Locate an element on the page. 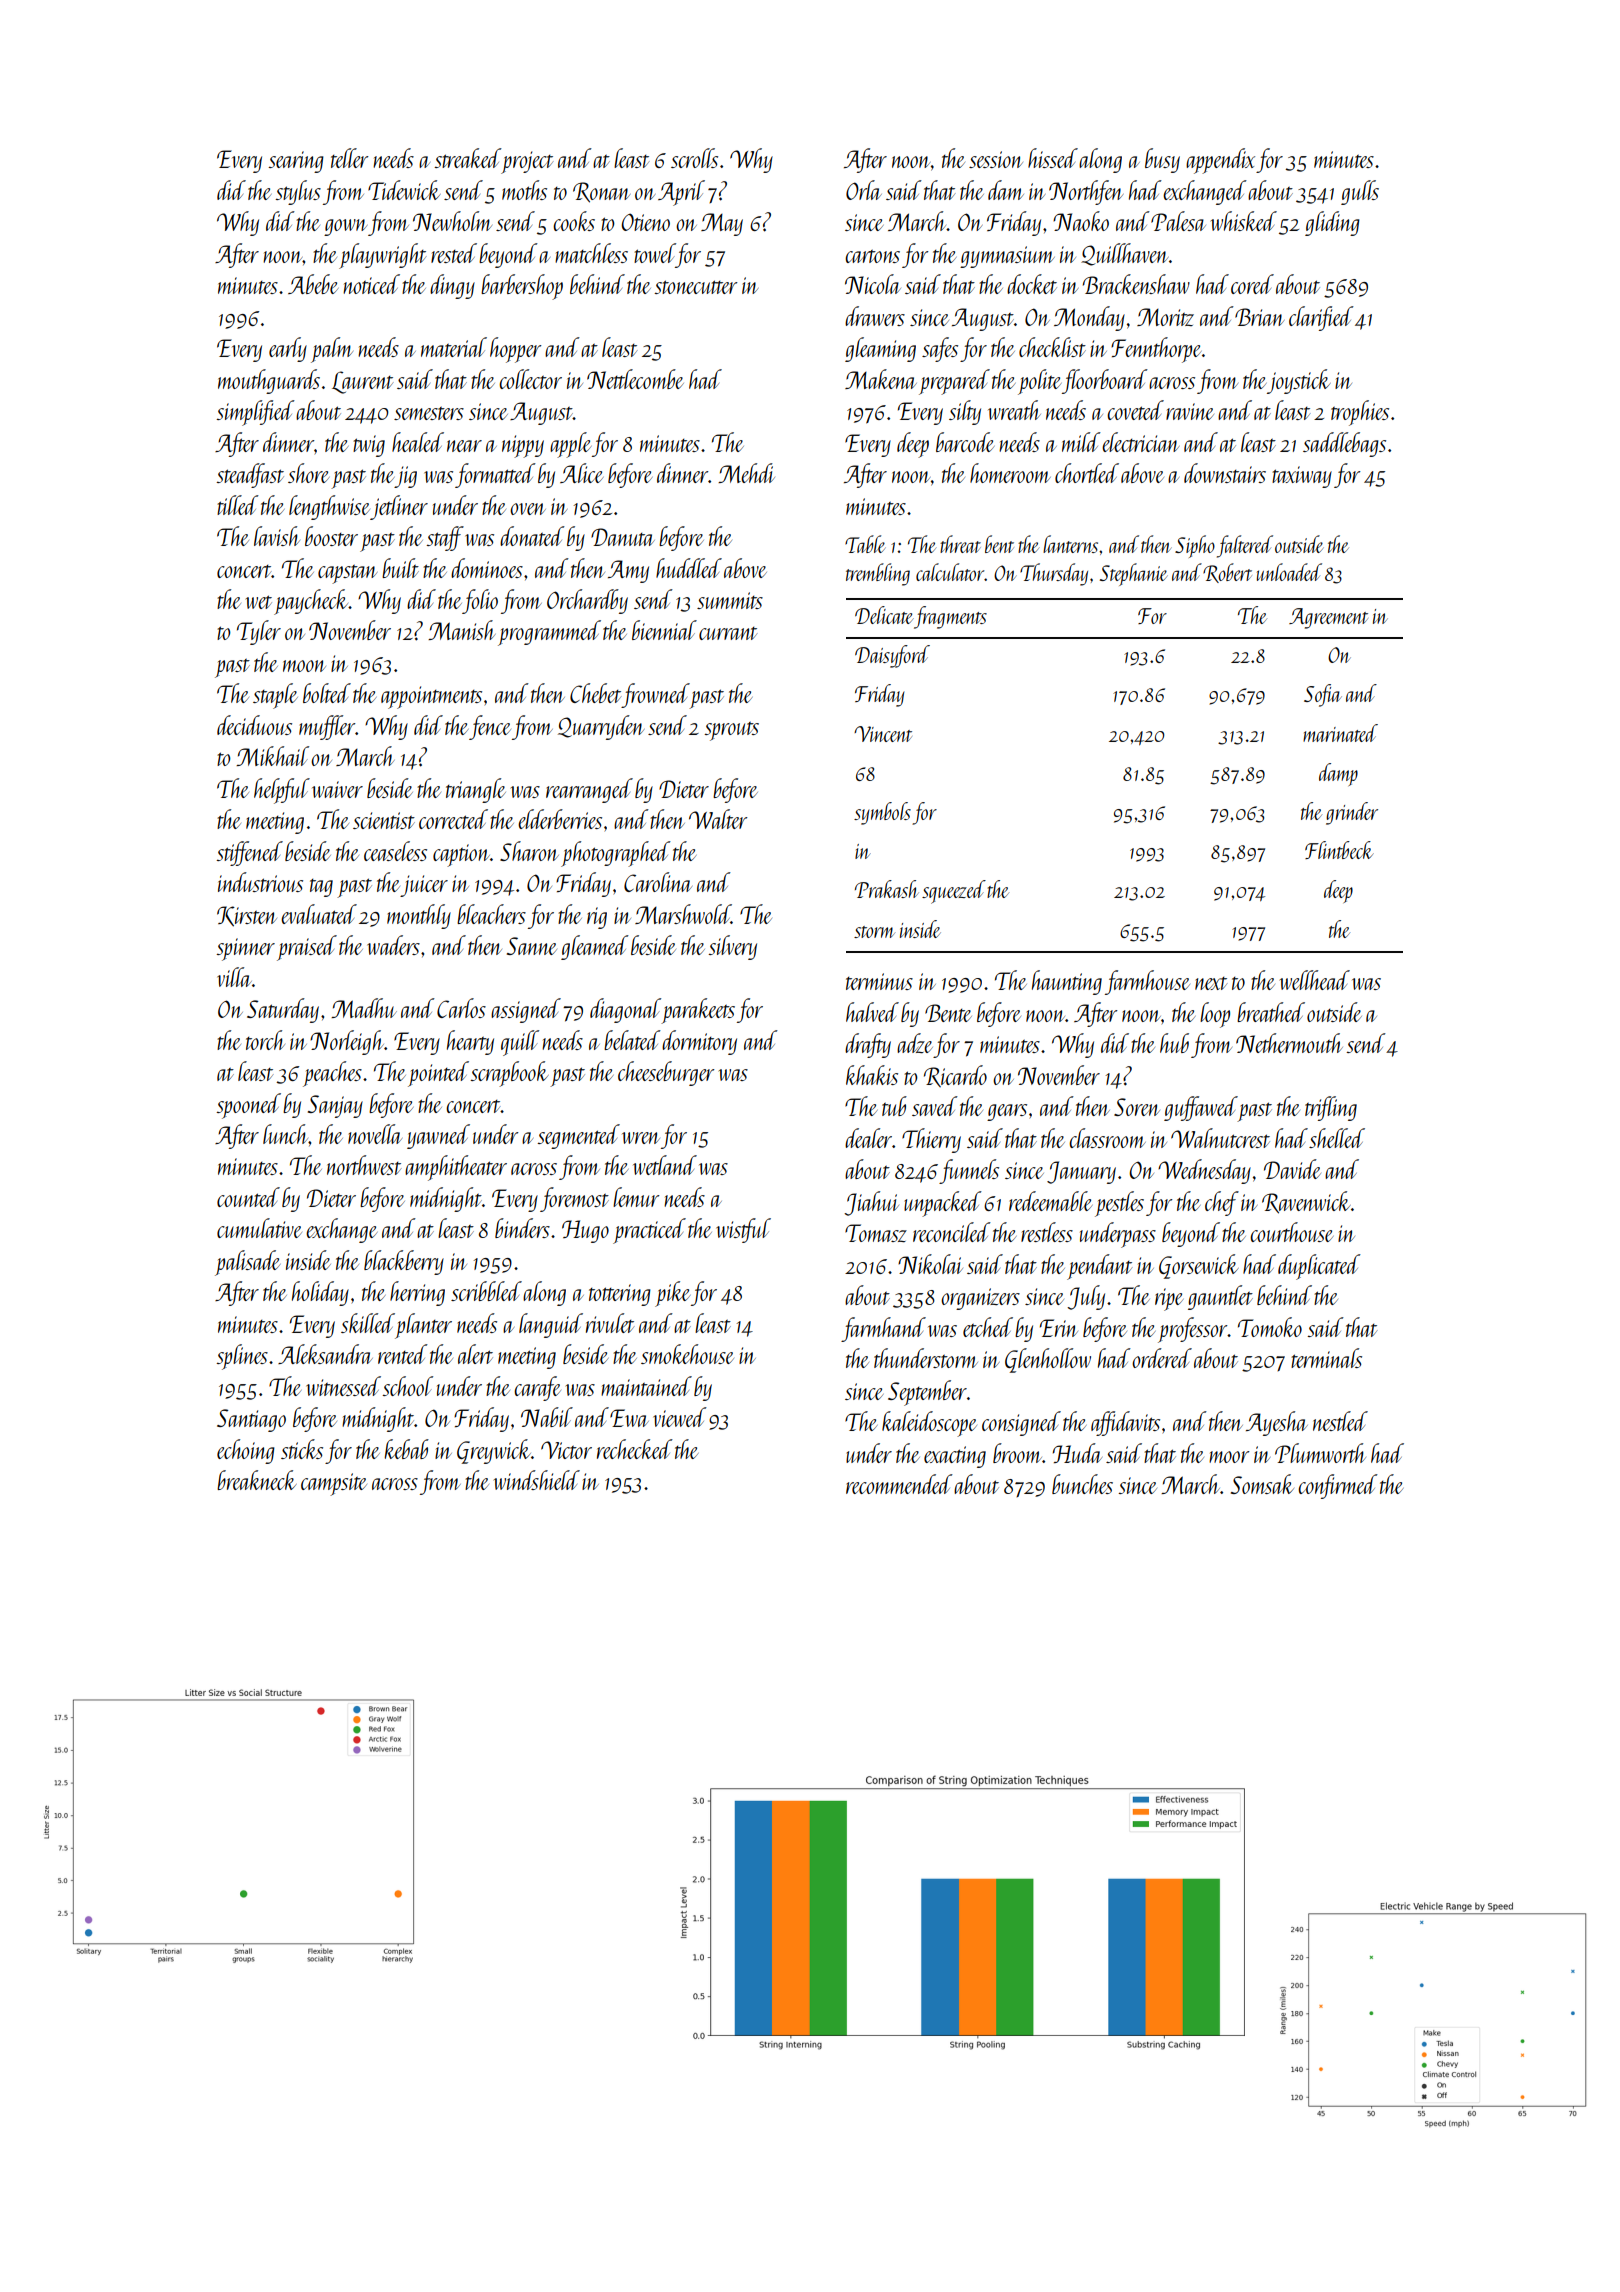  confirmed is located at coordinates (1338, 1486).
